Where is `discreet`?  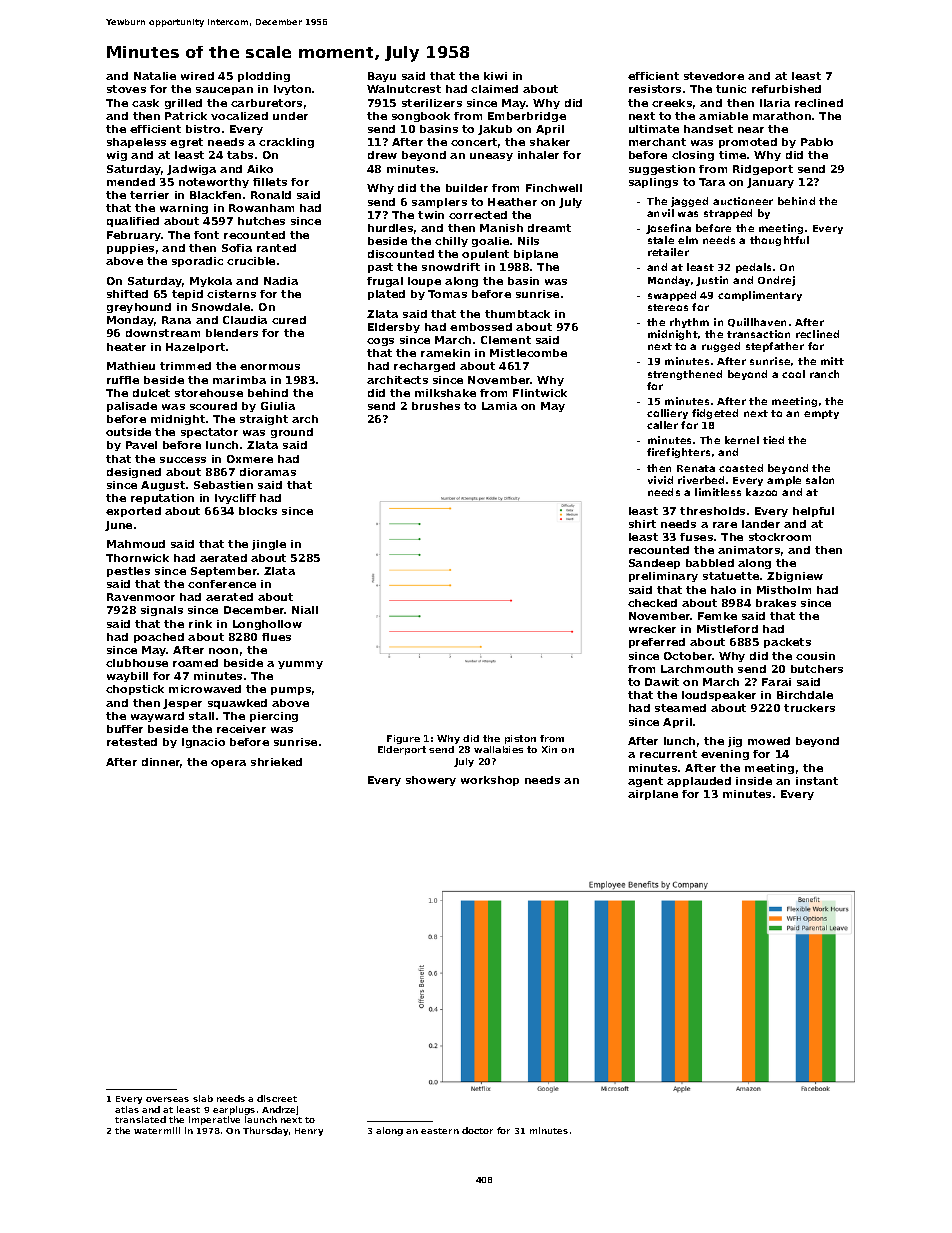 discreet is located at coordinates (277, 1098).
